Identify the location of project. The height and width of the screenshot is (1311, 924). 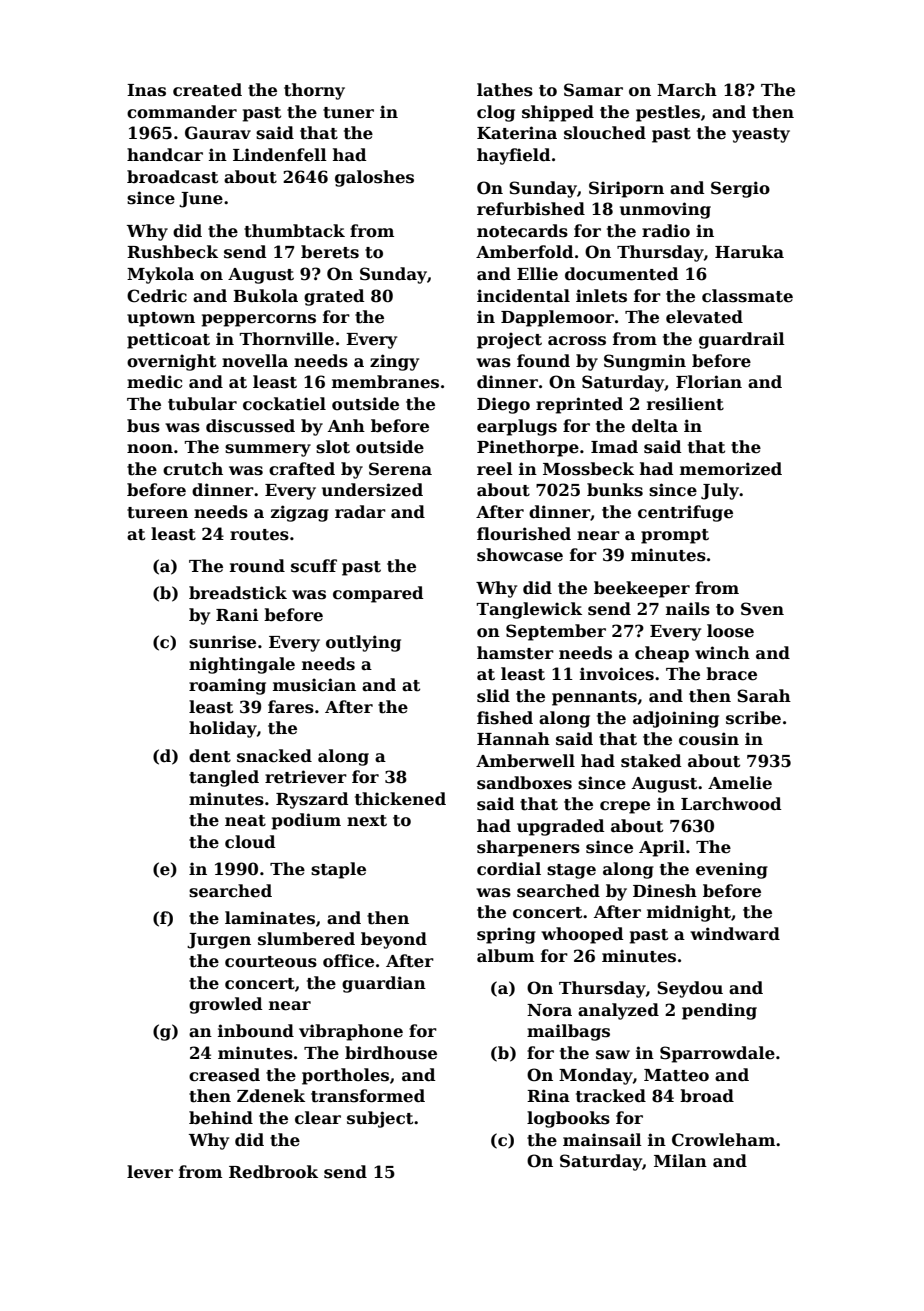
(509, 340).
